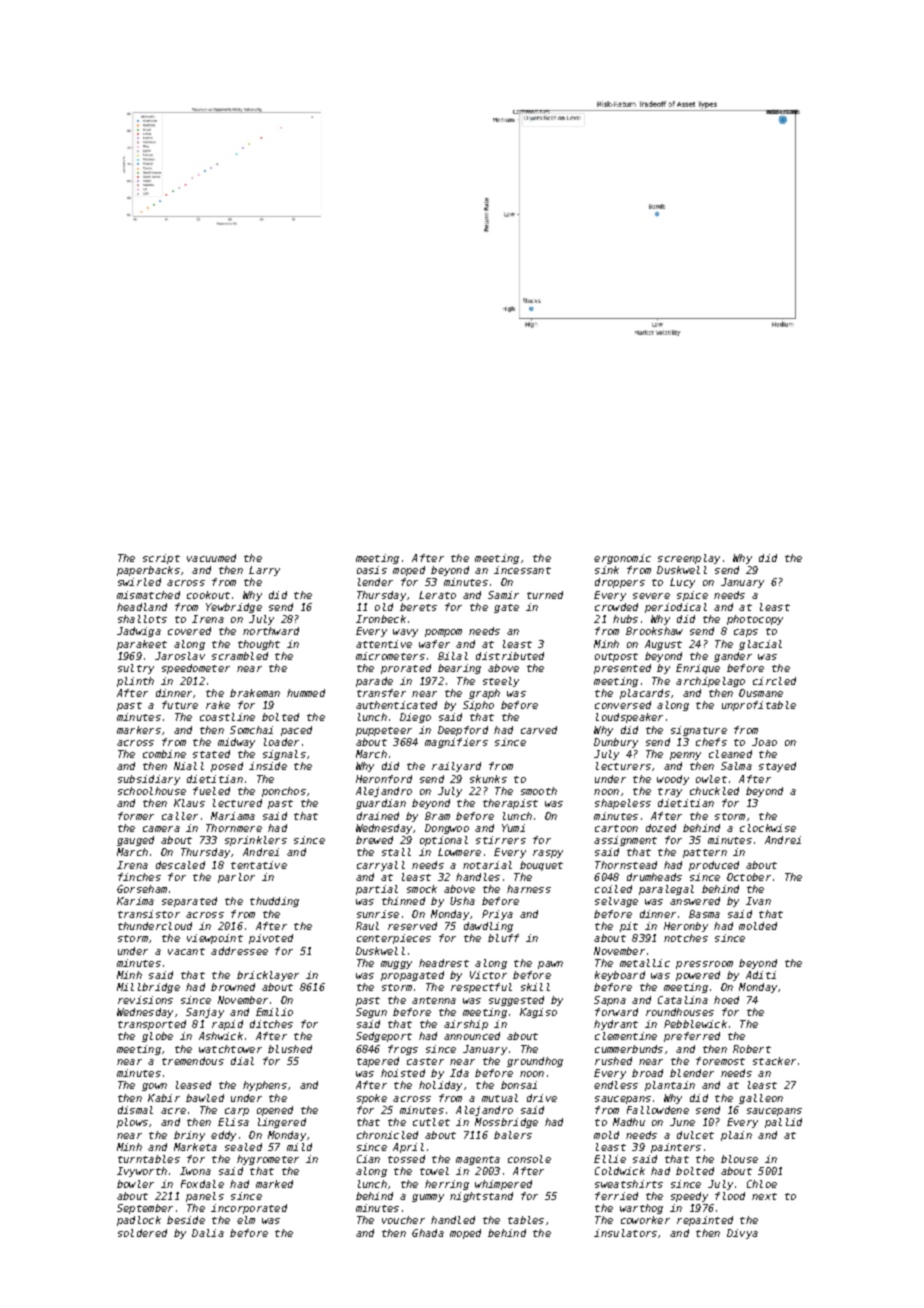 The height and width of the image is (1308, 924). What do you see at coordinates (539, 791) in the image?
I see `smooth` at bounding box center [539, 791].
